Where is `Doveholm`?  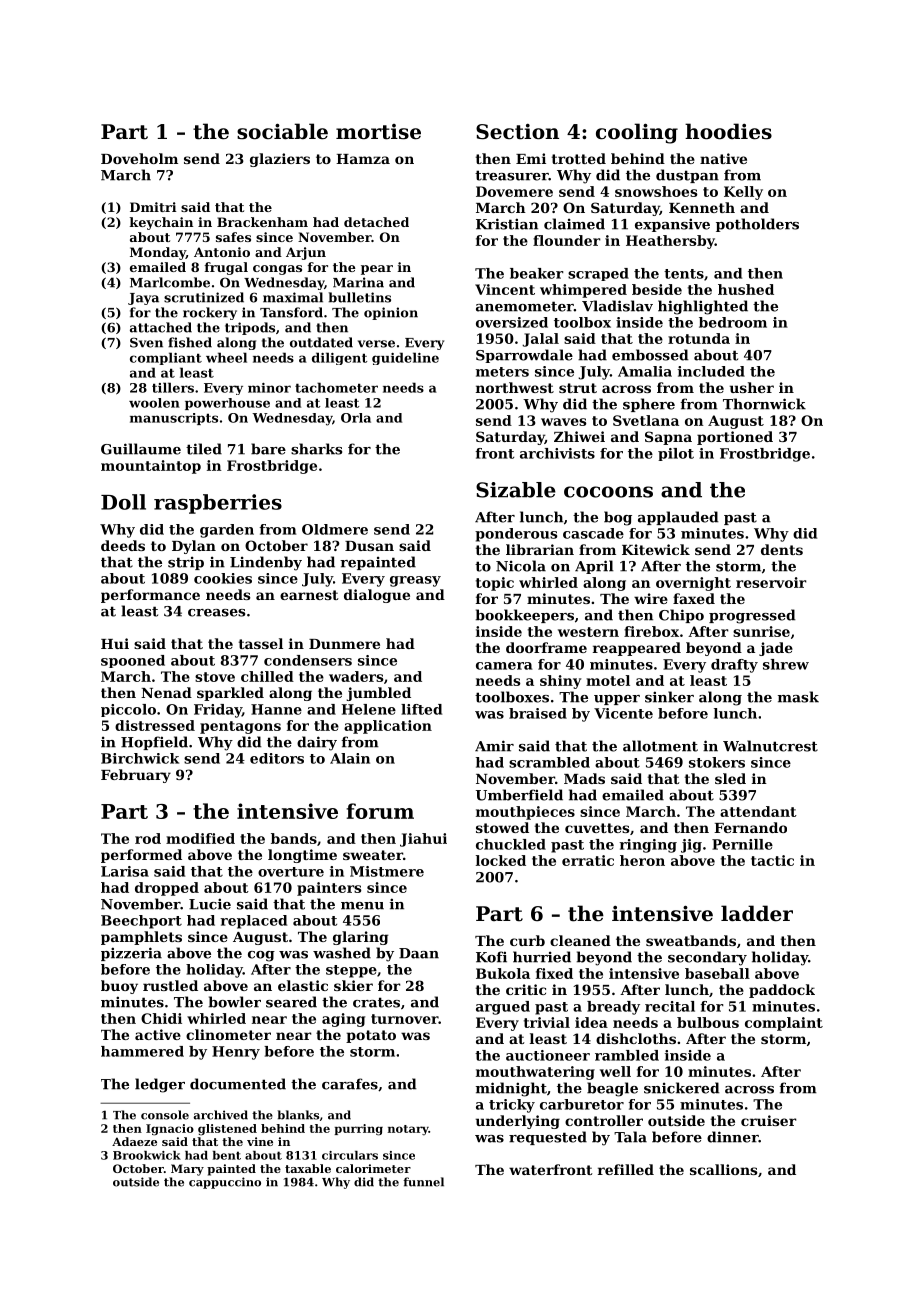
Doveholm is located at coordinates (139, 158).
